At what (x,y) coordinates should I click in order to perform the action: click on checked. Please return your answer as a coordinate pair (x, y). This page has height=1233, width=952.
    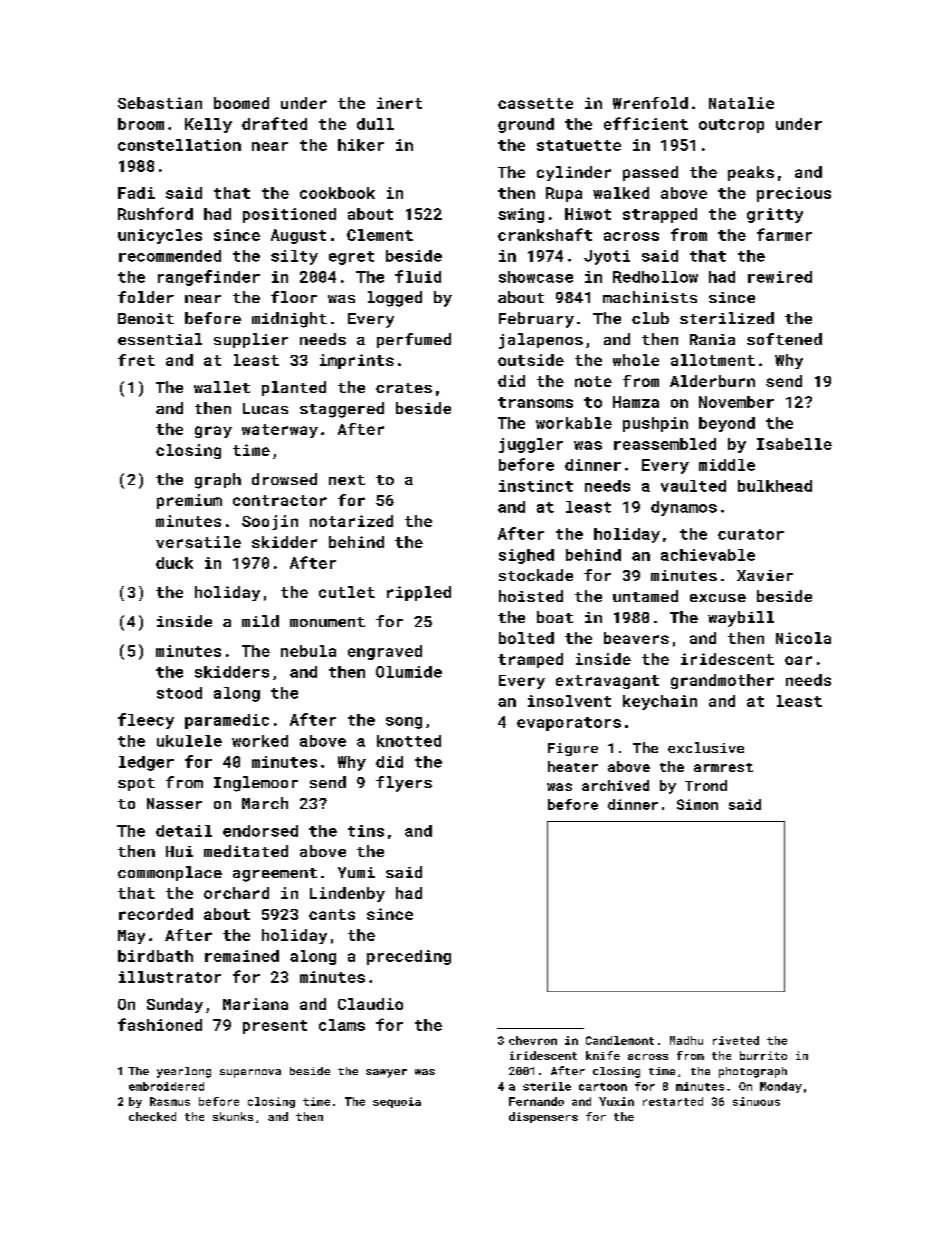
    Looking at the image, I should click on (152, 1116).
